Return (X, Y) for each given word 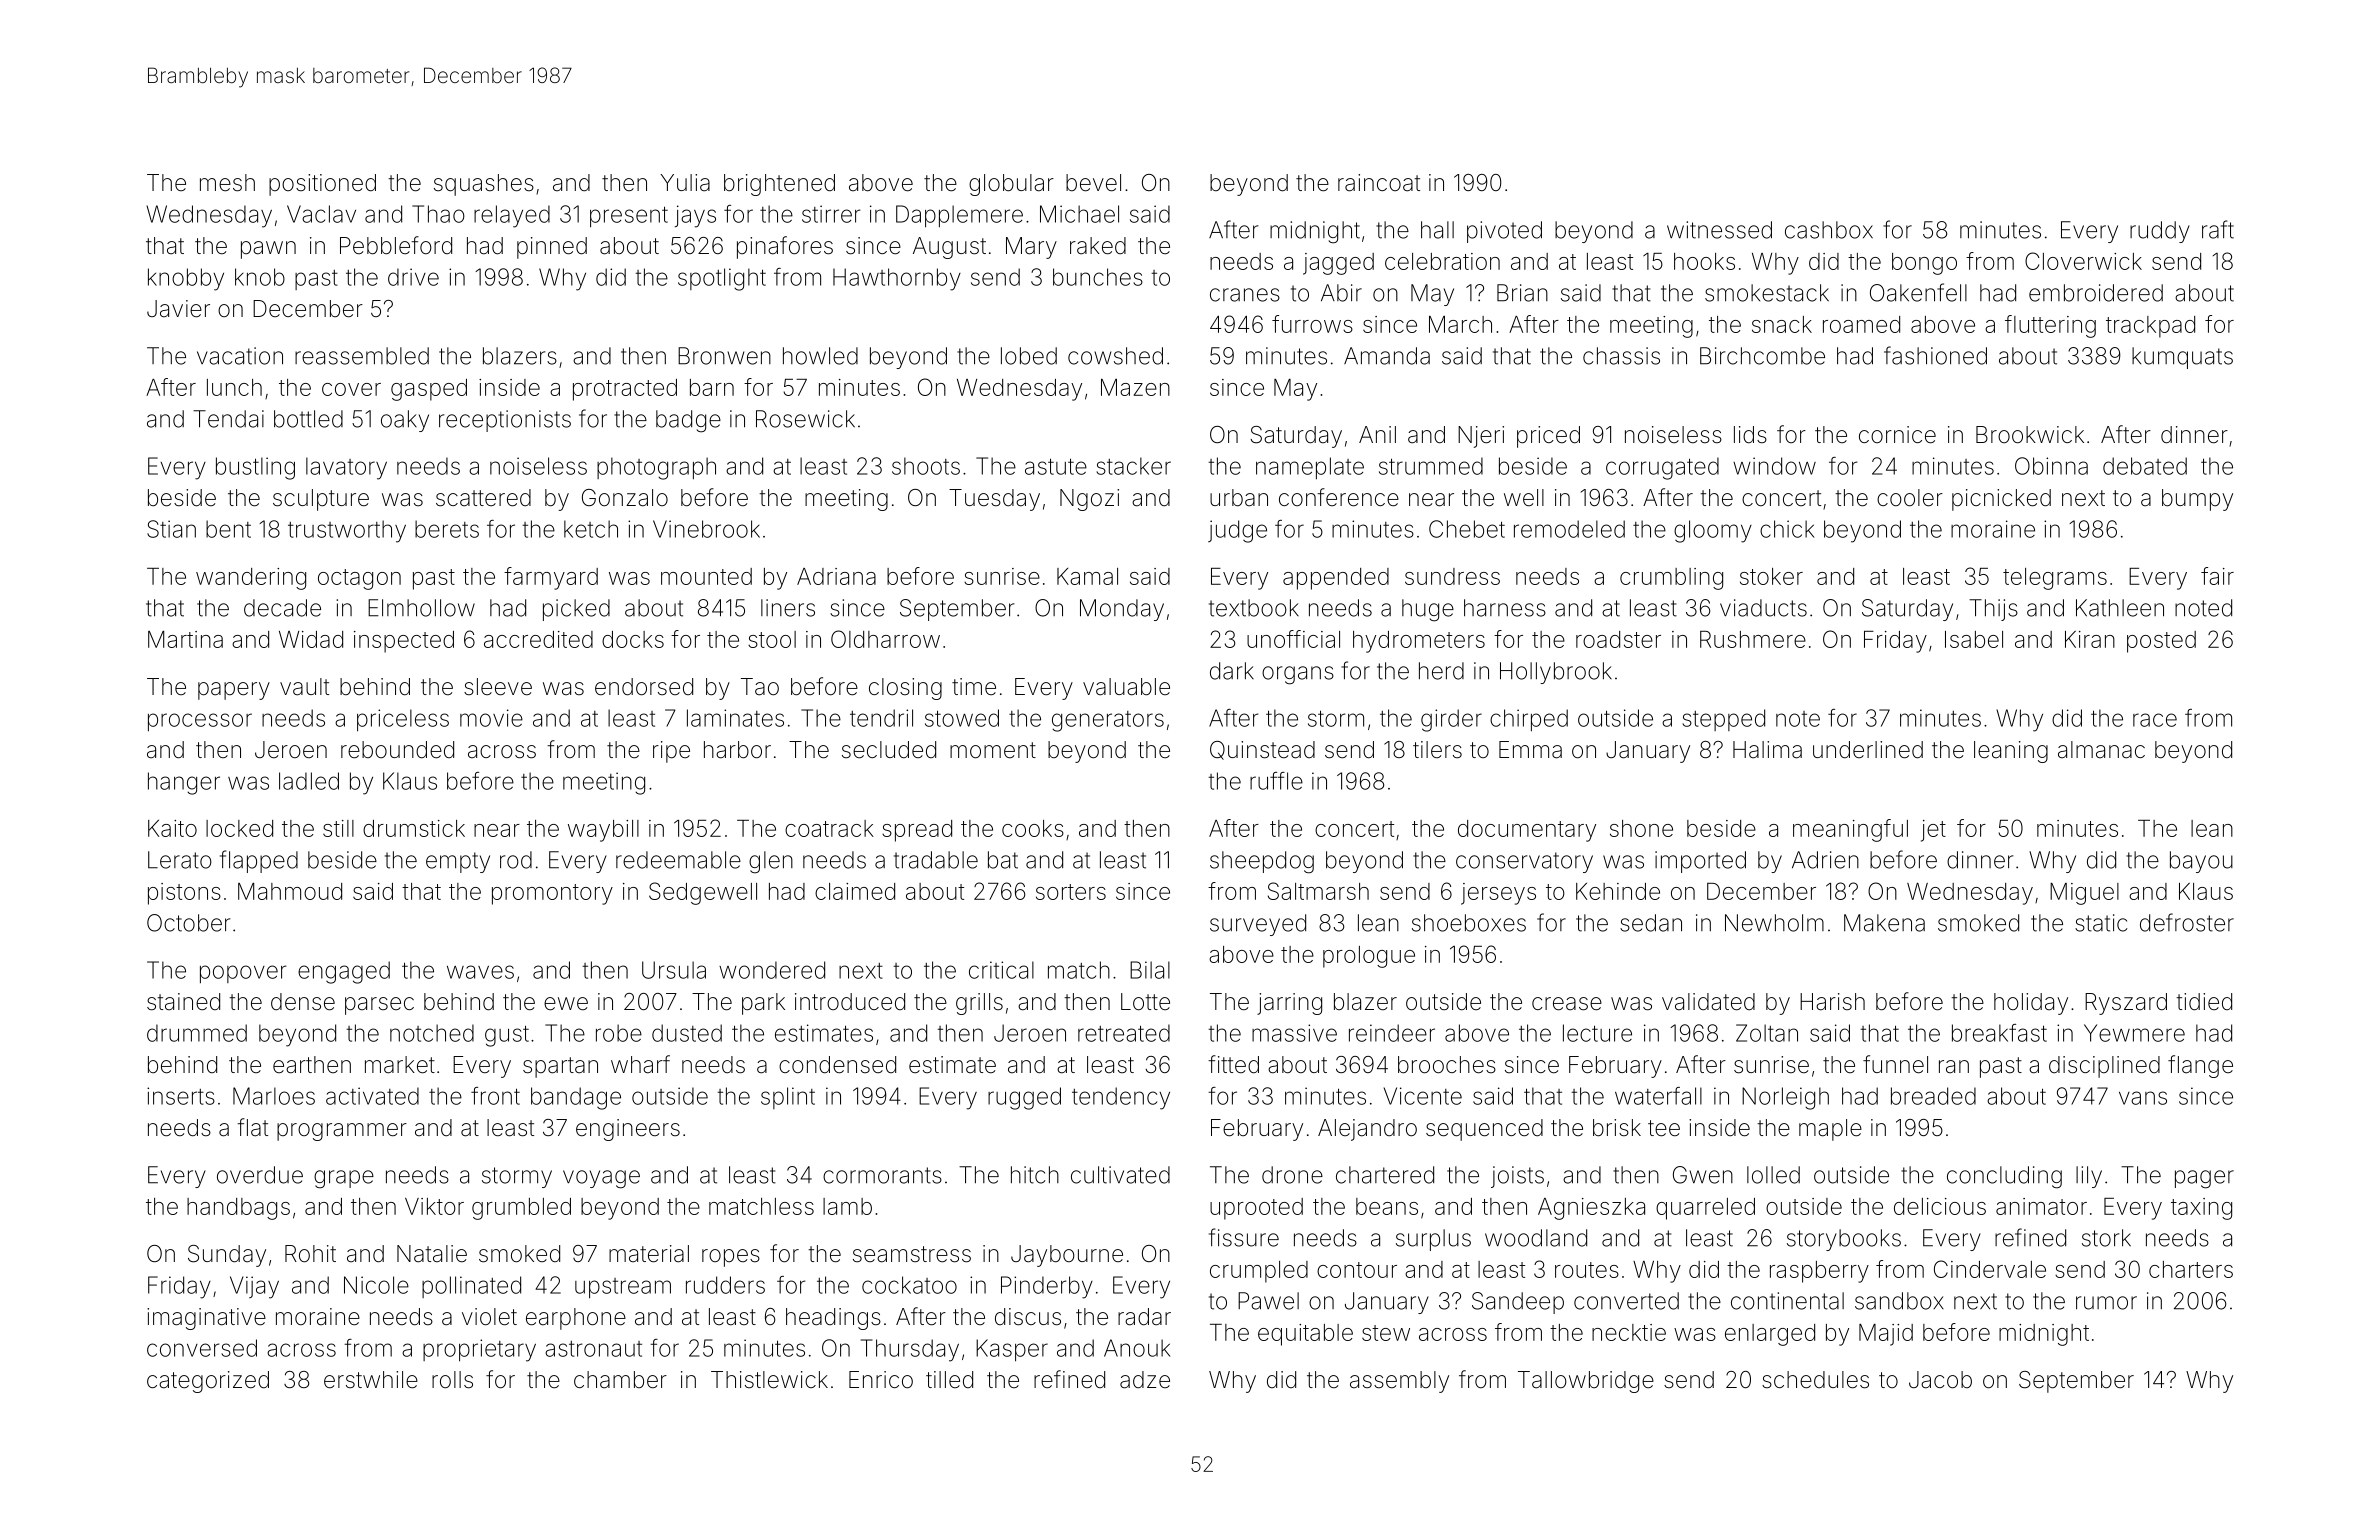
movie (491, 718)
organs (1298, 675)
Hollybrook (1556, 673)
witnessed (1719, 230)
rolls (452, 1380)
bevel (1093, 183)
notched (432, 1033)
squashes (484, 185)
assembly (1399, 1382)
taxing (2201, 1209)
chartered (1385, 1175)
